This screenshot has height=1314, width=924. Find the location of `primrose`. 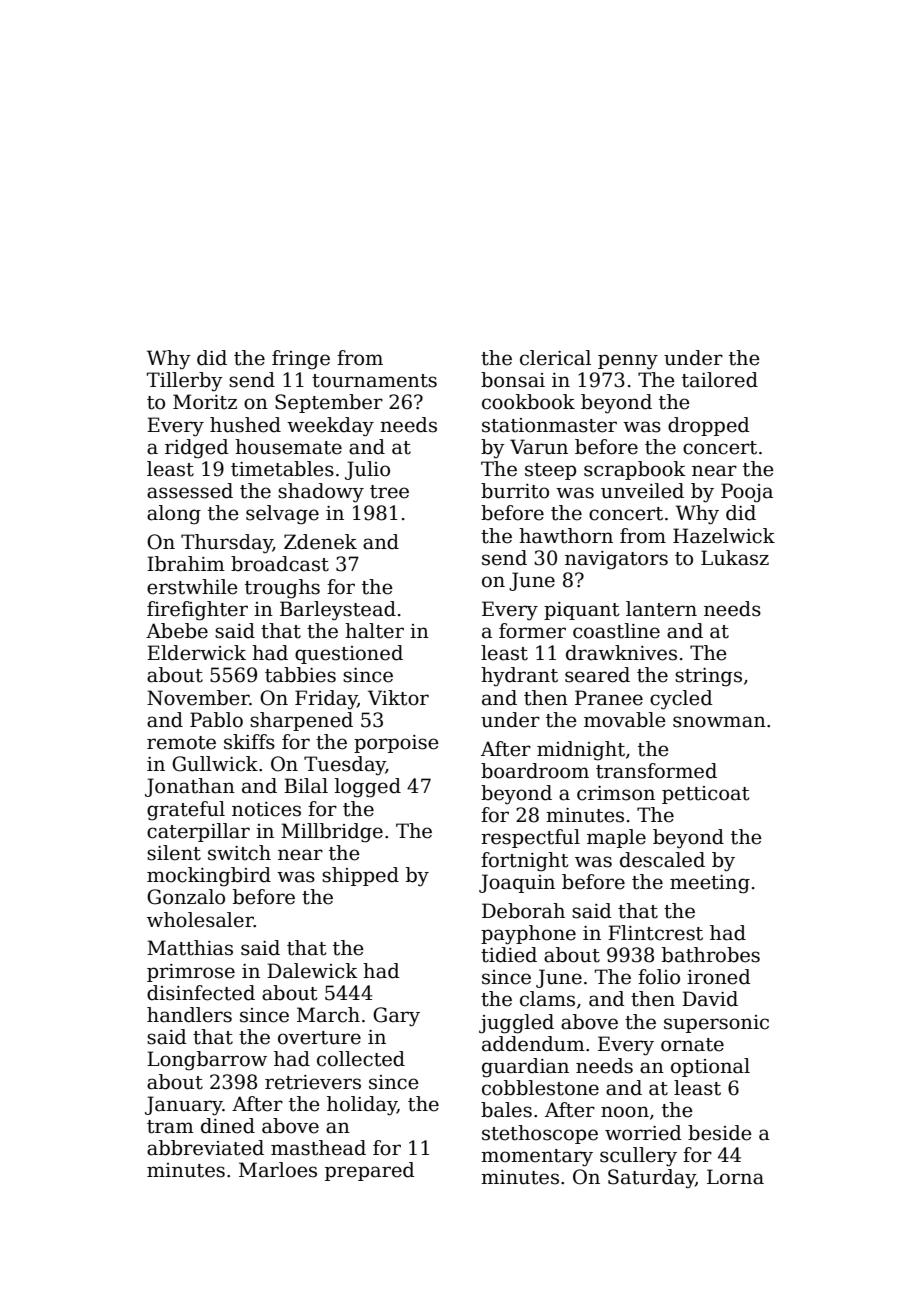

primrose is located at coordinates (191, 973).
